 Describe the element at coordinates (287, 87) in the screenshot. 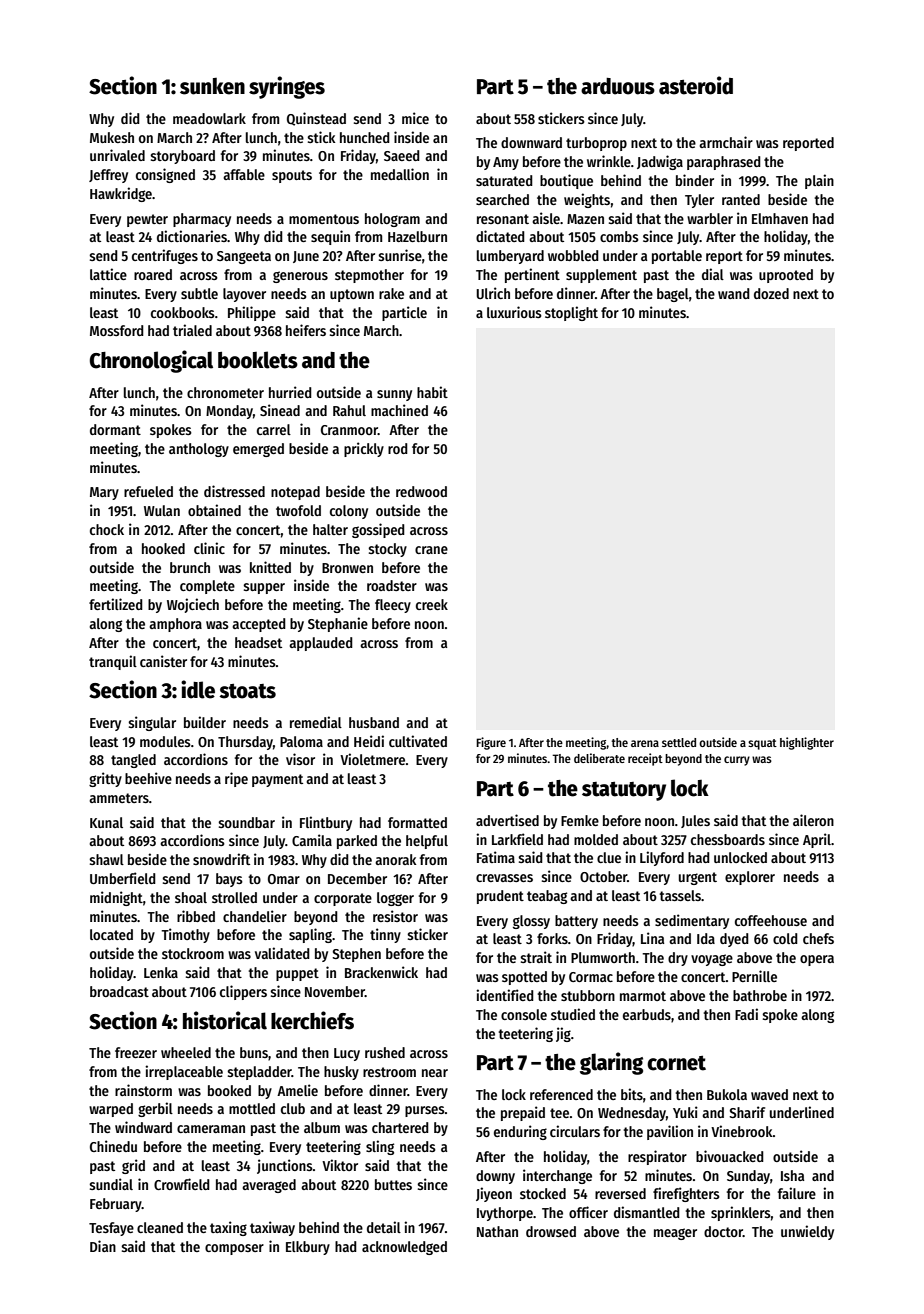

I see `syringes` at that location.
